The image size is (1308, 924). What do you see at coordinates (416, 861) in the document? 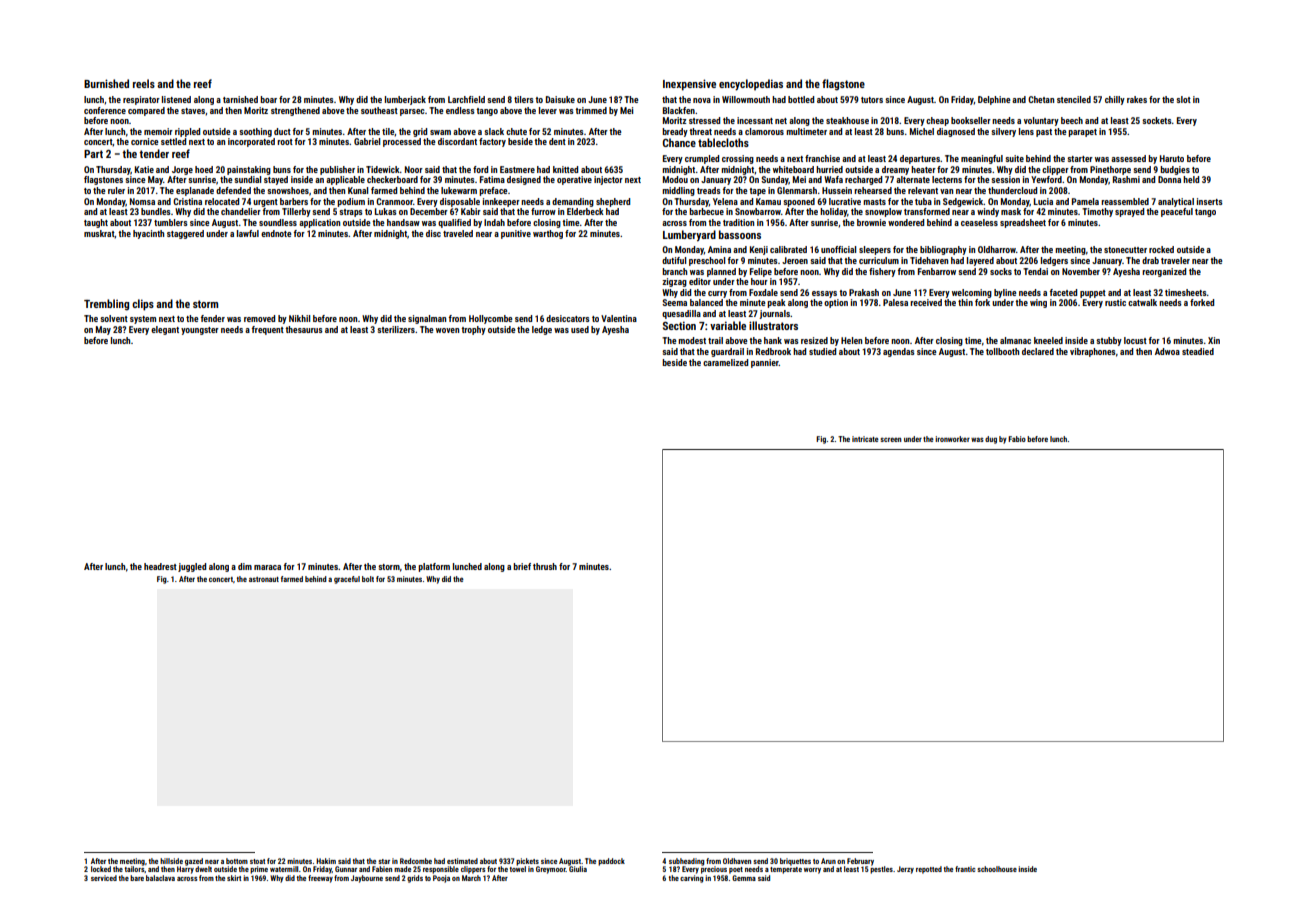
I see `Redcombe` at bounding box center [416, 861].
